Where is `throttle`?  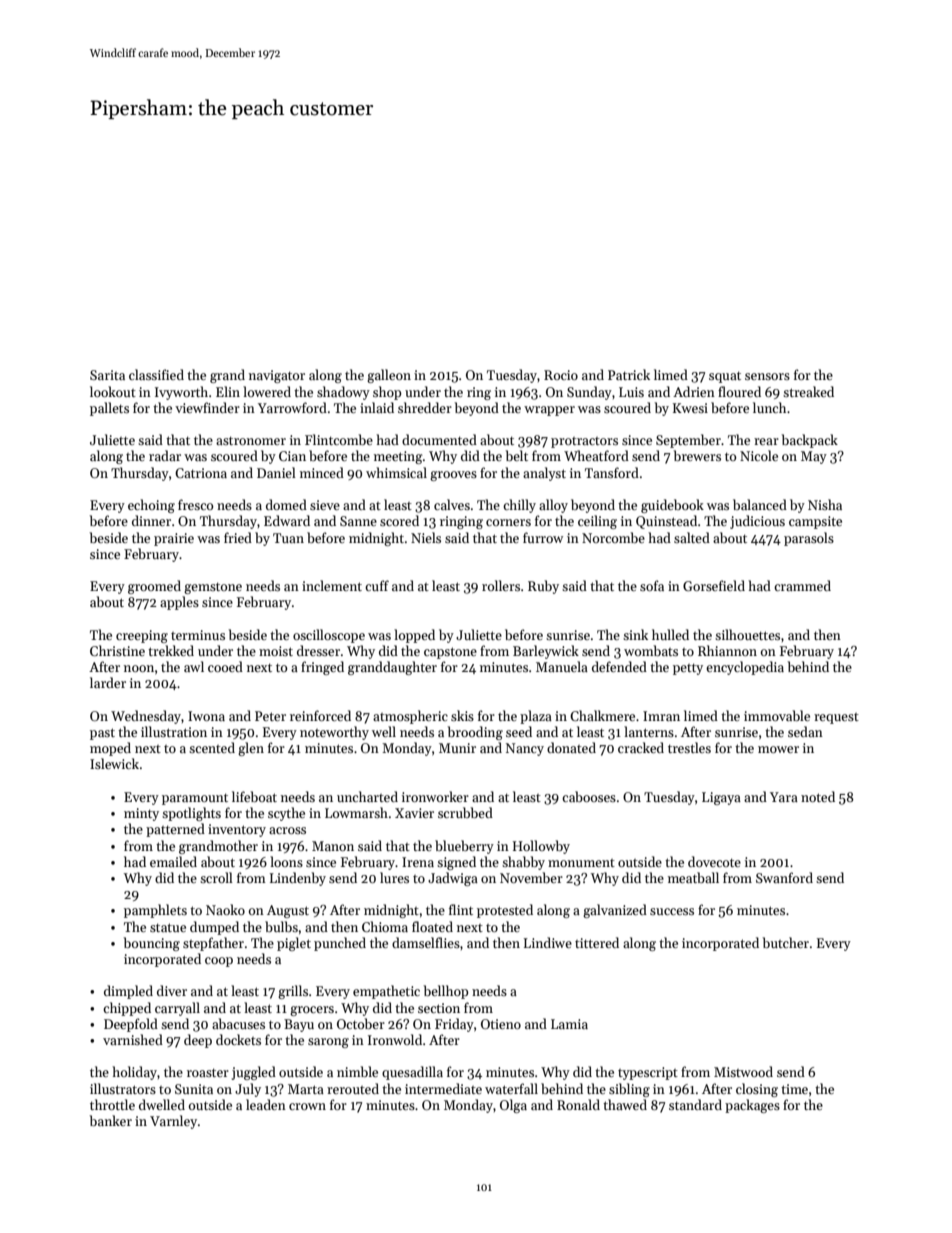
throttle is located at coordinates (112, 1104).
